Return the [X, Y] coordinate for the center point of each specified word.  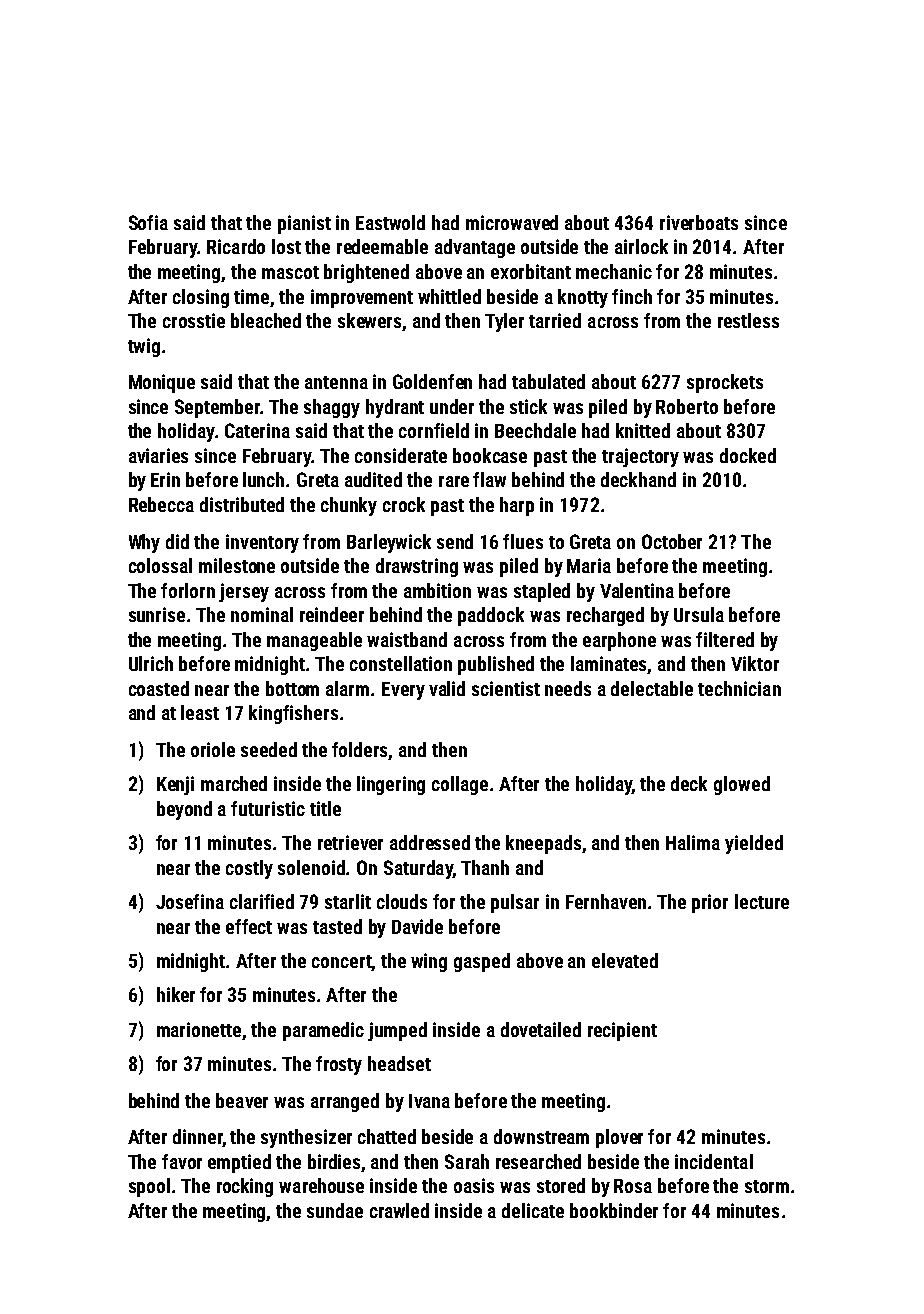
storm [767, 1186]
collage [460, 785]
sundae [335, 1210]
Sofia [148, 222]
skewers [370, 322]
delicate [533, 1210]
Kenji [175, 785]
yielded [754, 844]
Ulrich [151, 663]
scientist [506, 688]
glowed [742, 785]
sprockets [725, 383]
